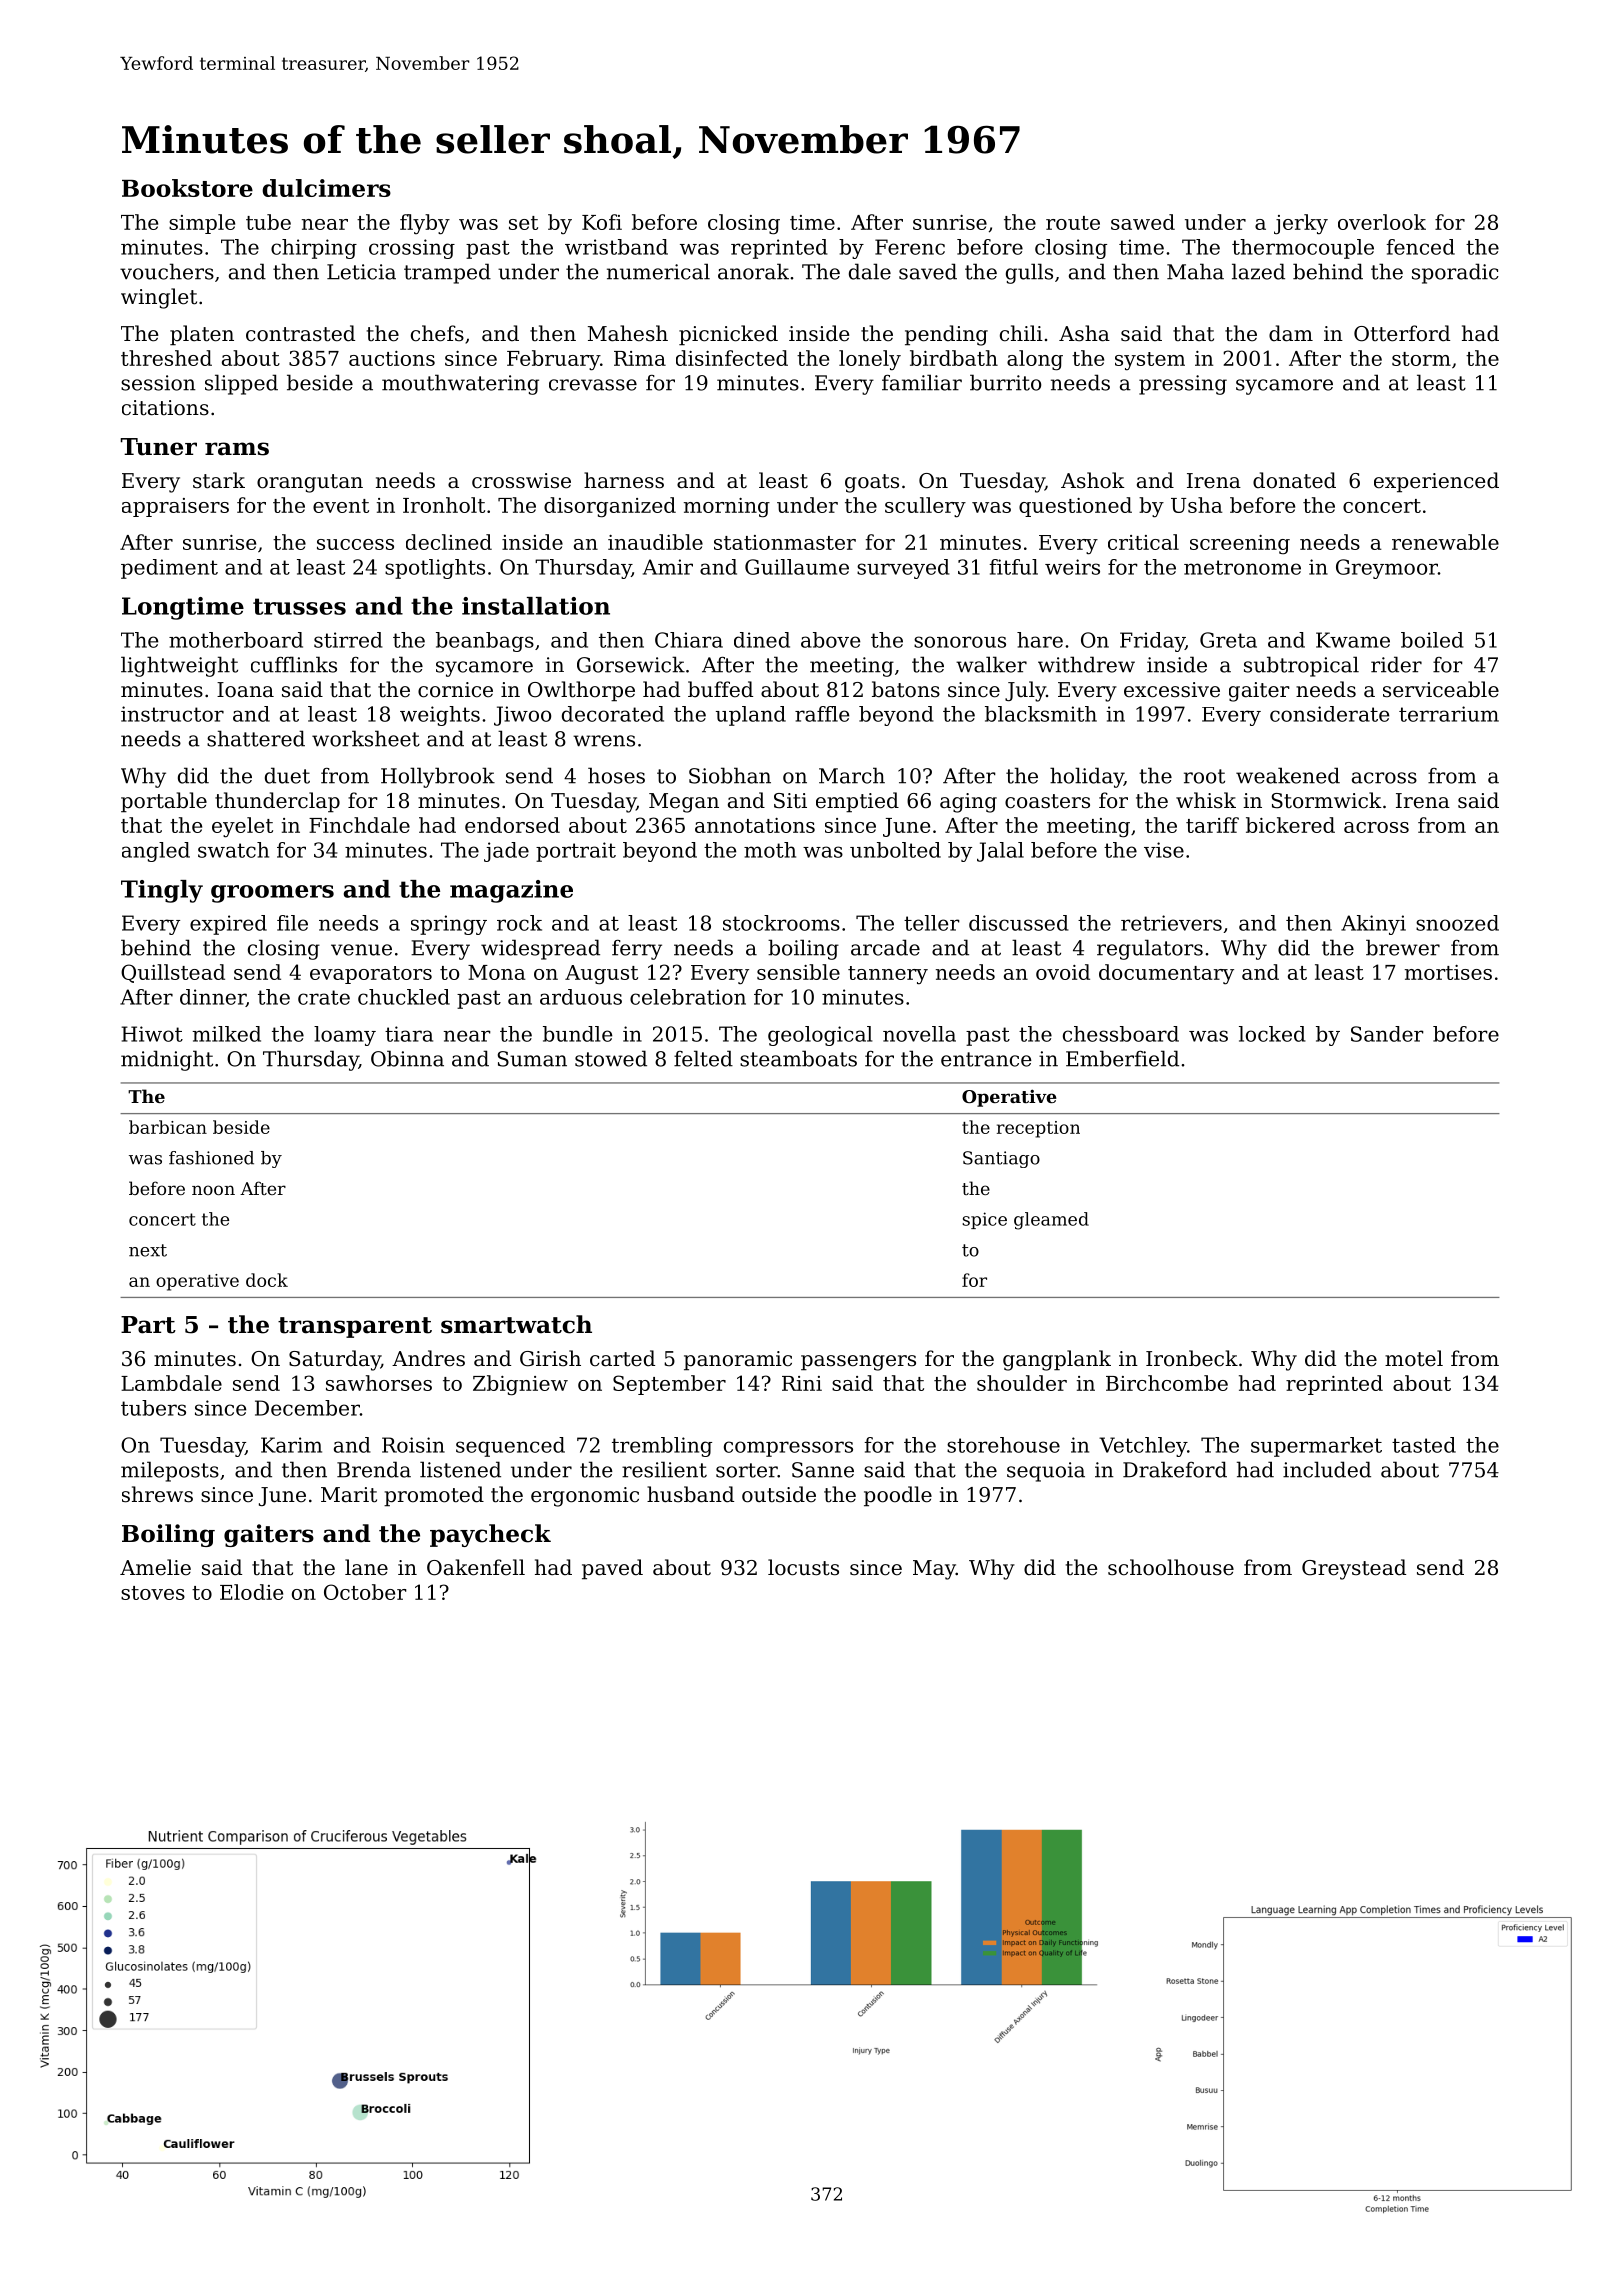  I want to click on Kofi, so click(602, 222).
